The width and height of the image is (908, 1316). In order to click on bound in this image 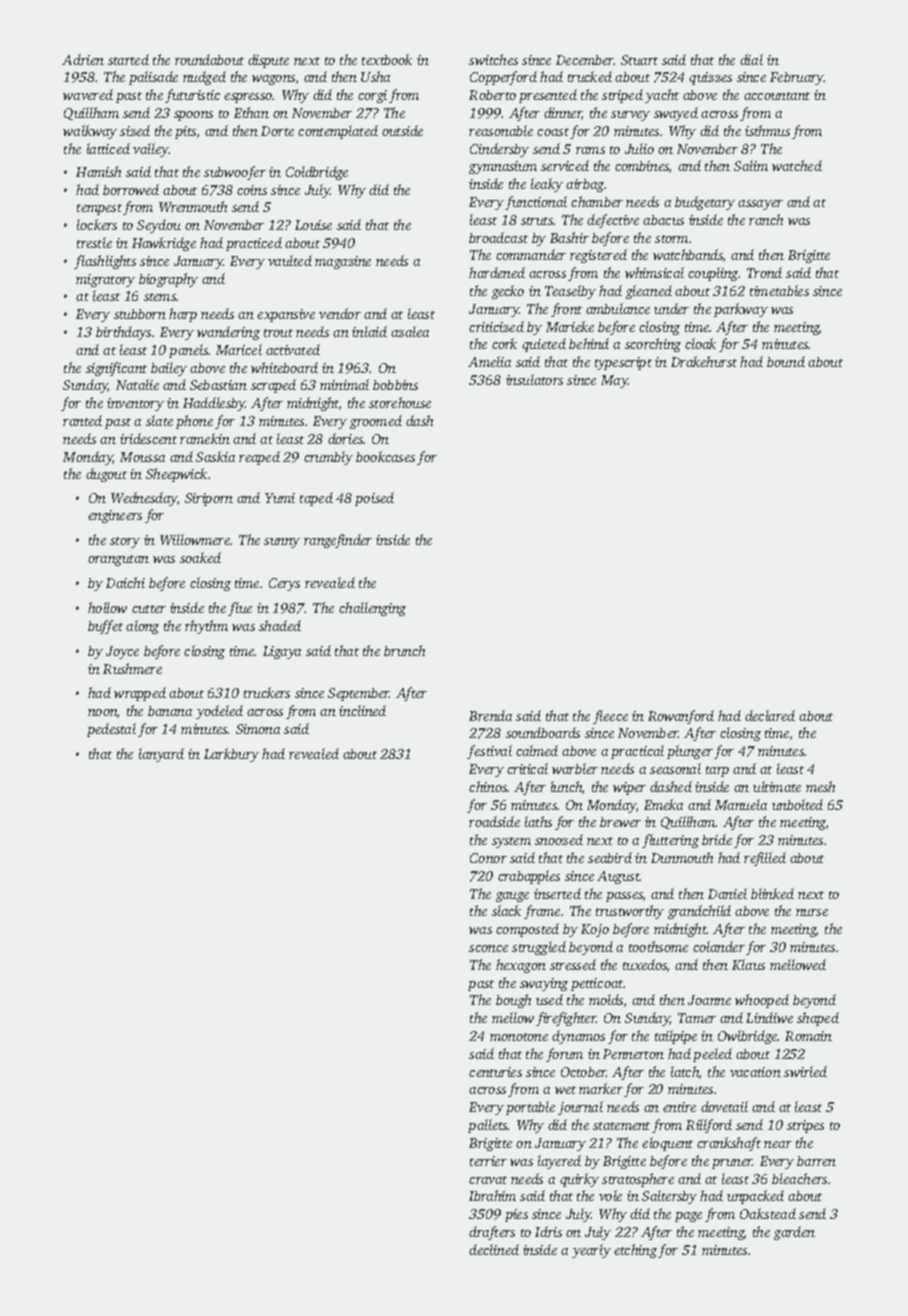, I will do `click(786, 361)`.
